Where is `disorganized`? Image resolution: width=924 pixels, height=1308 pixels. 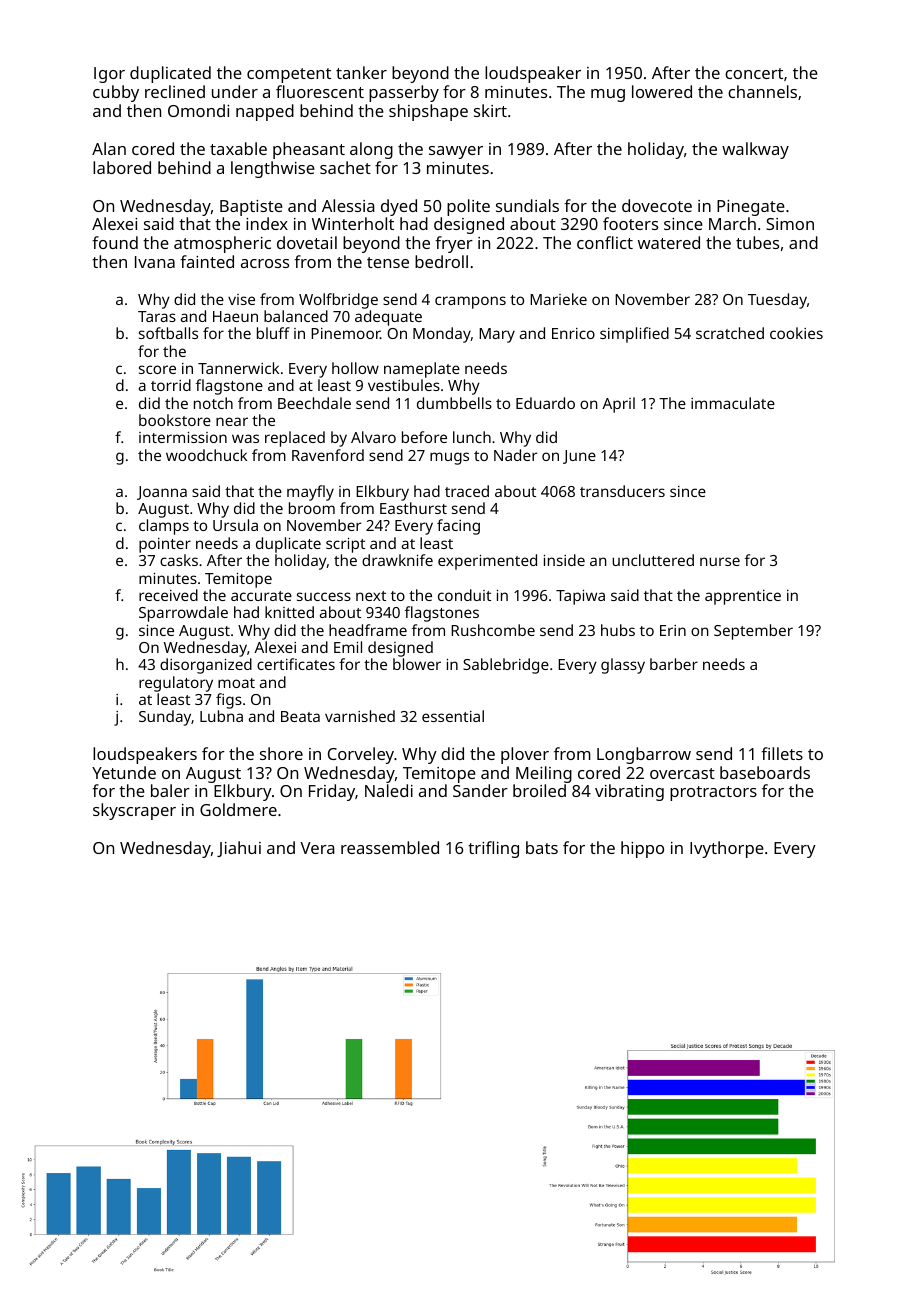
disorganized is located at coordinates (206, 666).
